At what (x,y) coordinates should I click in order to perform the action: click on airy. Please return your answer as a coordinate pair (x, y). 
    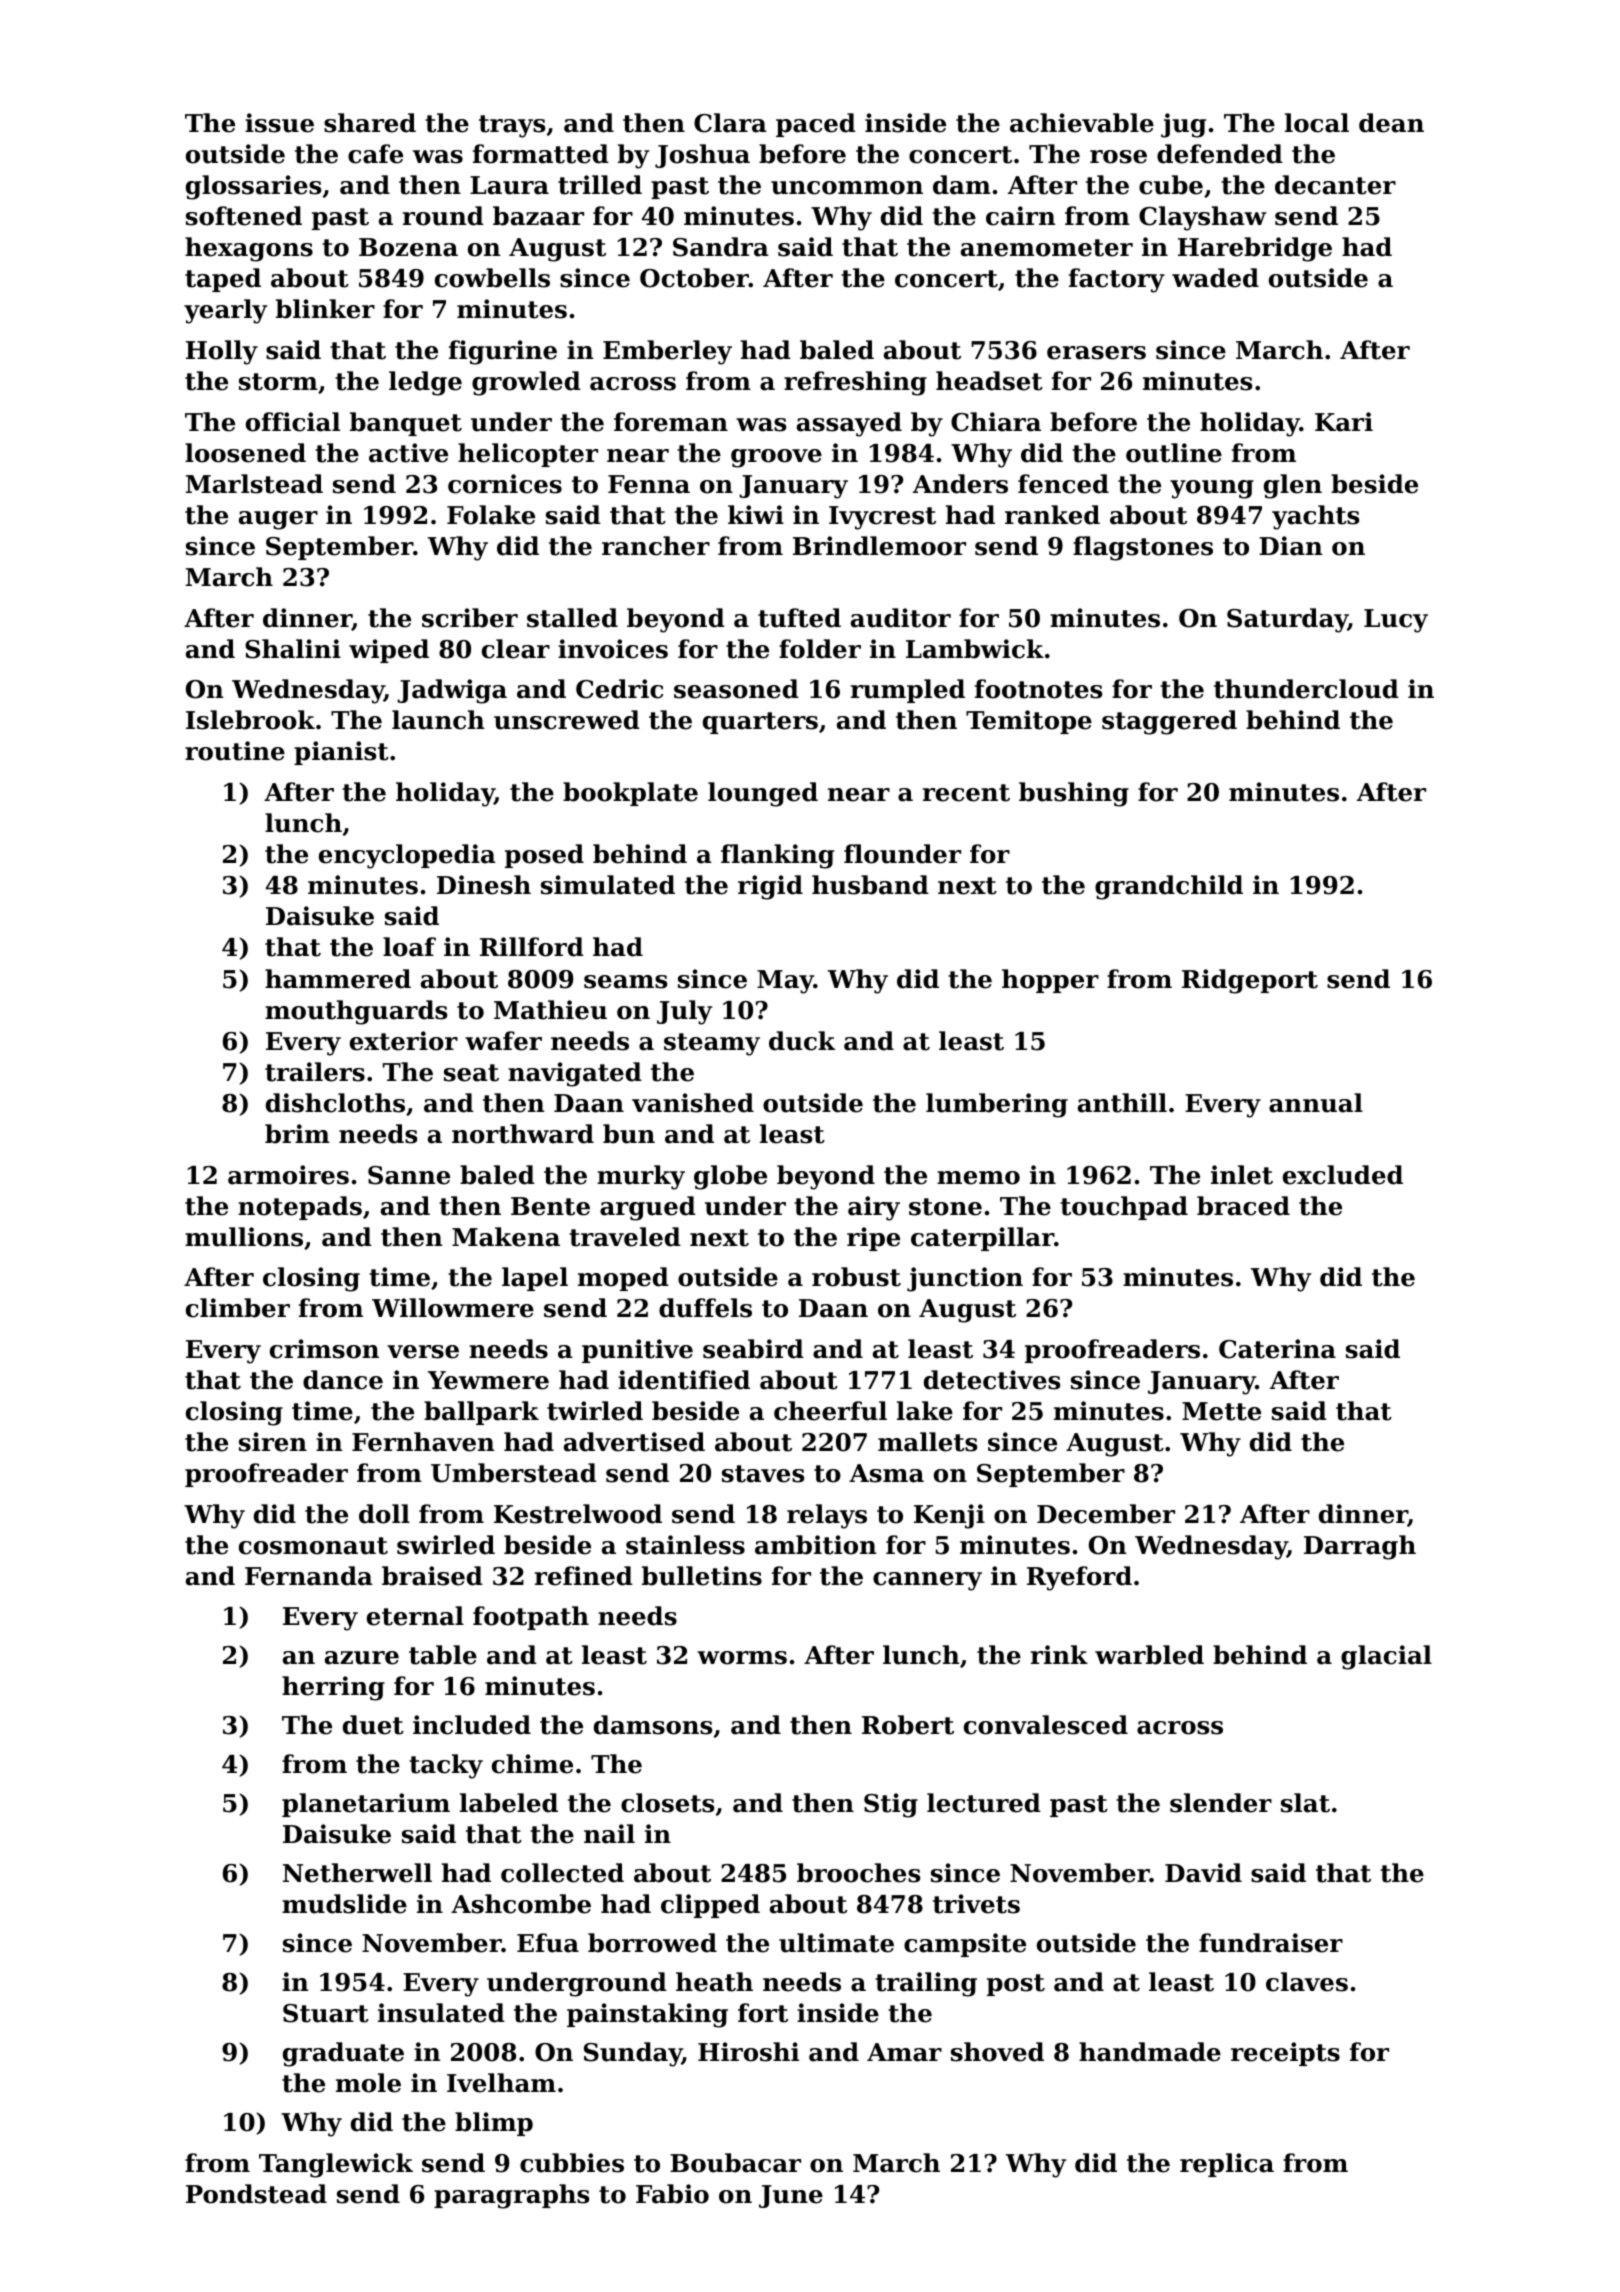
    Looking at the image, I should click on (874, 1208).
